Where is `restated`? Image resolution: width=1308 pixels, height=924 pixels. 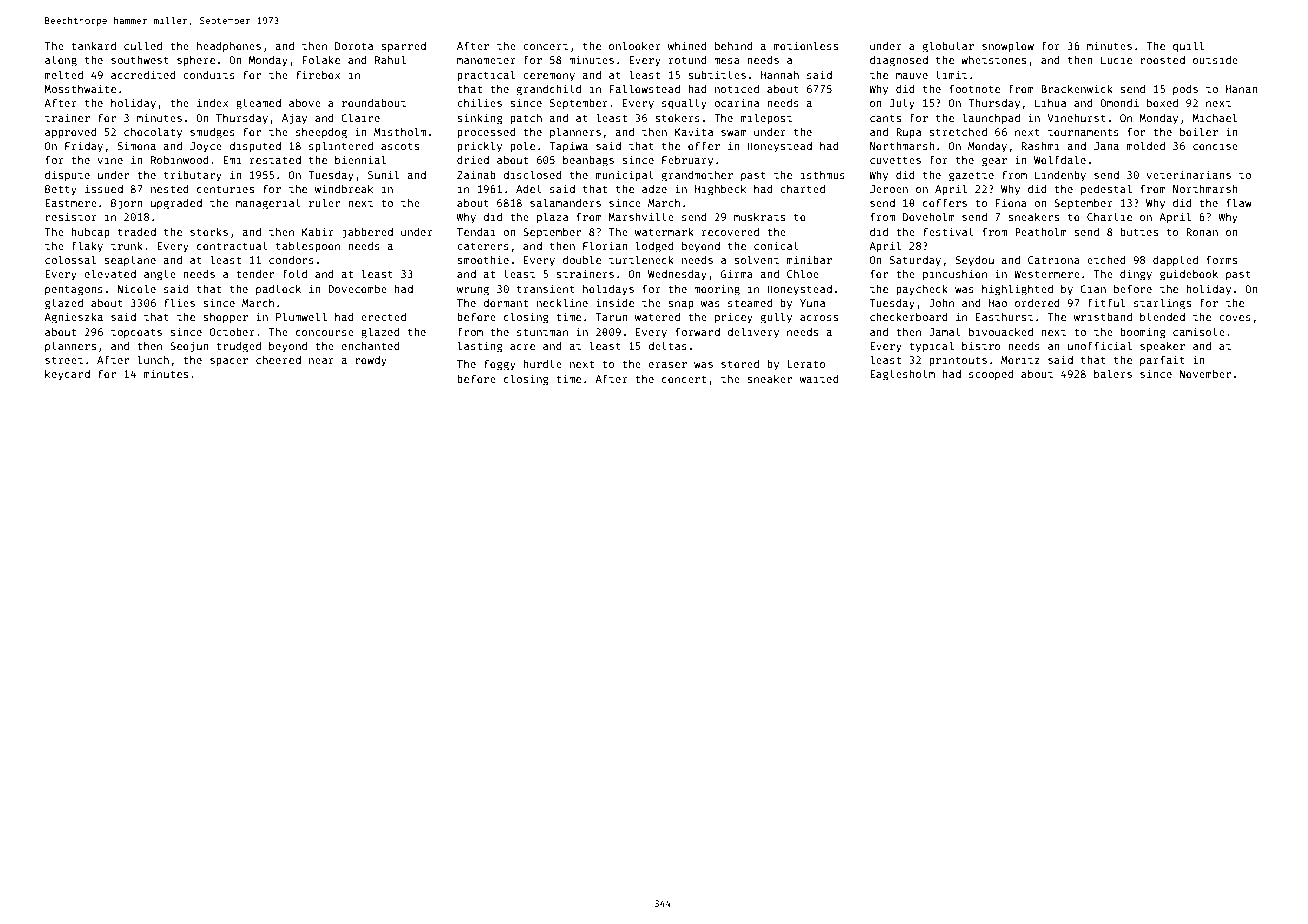 restated is located at coordinates (275, 160).
